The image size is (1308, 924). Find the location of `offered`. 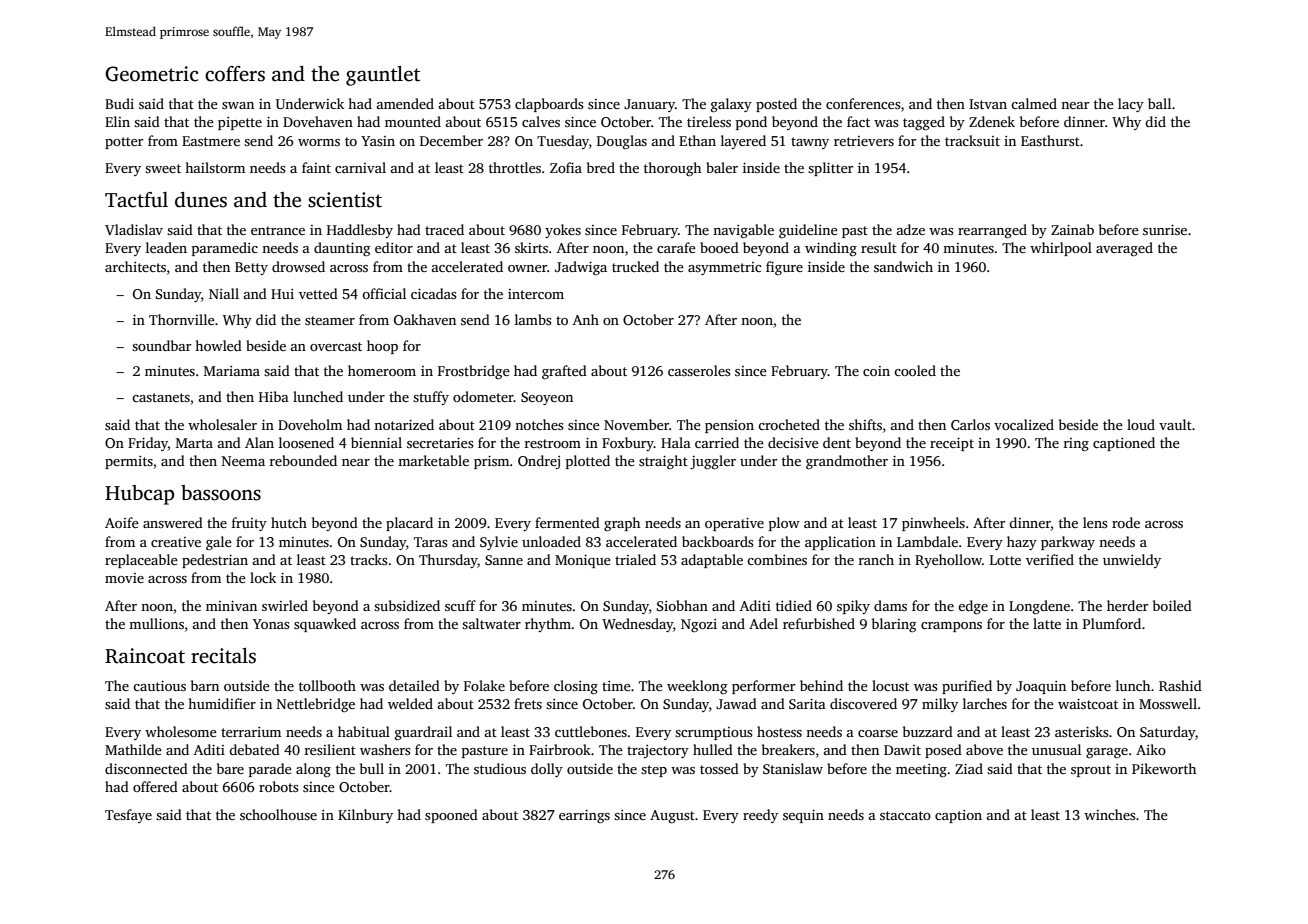

offered is located at coordinates (155, 786).
